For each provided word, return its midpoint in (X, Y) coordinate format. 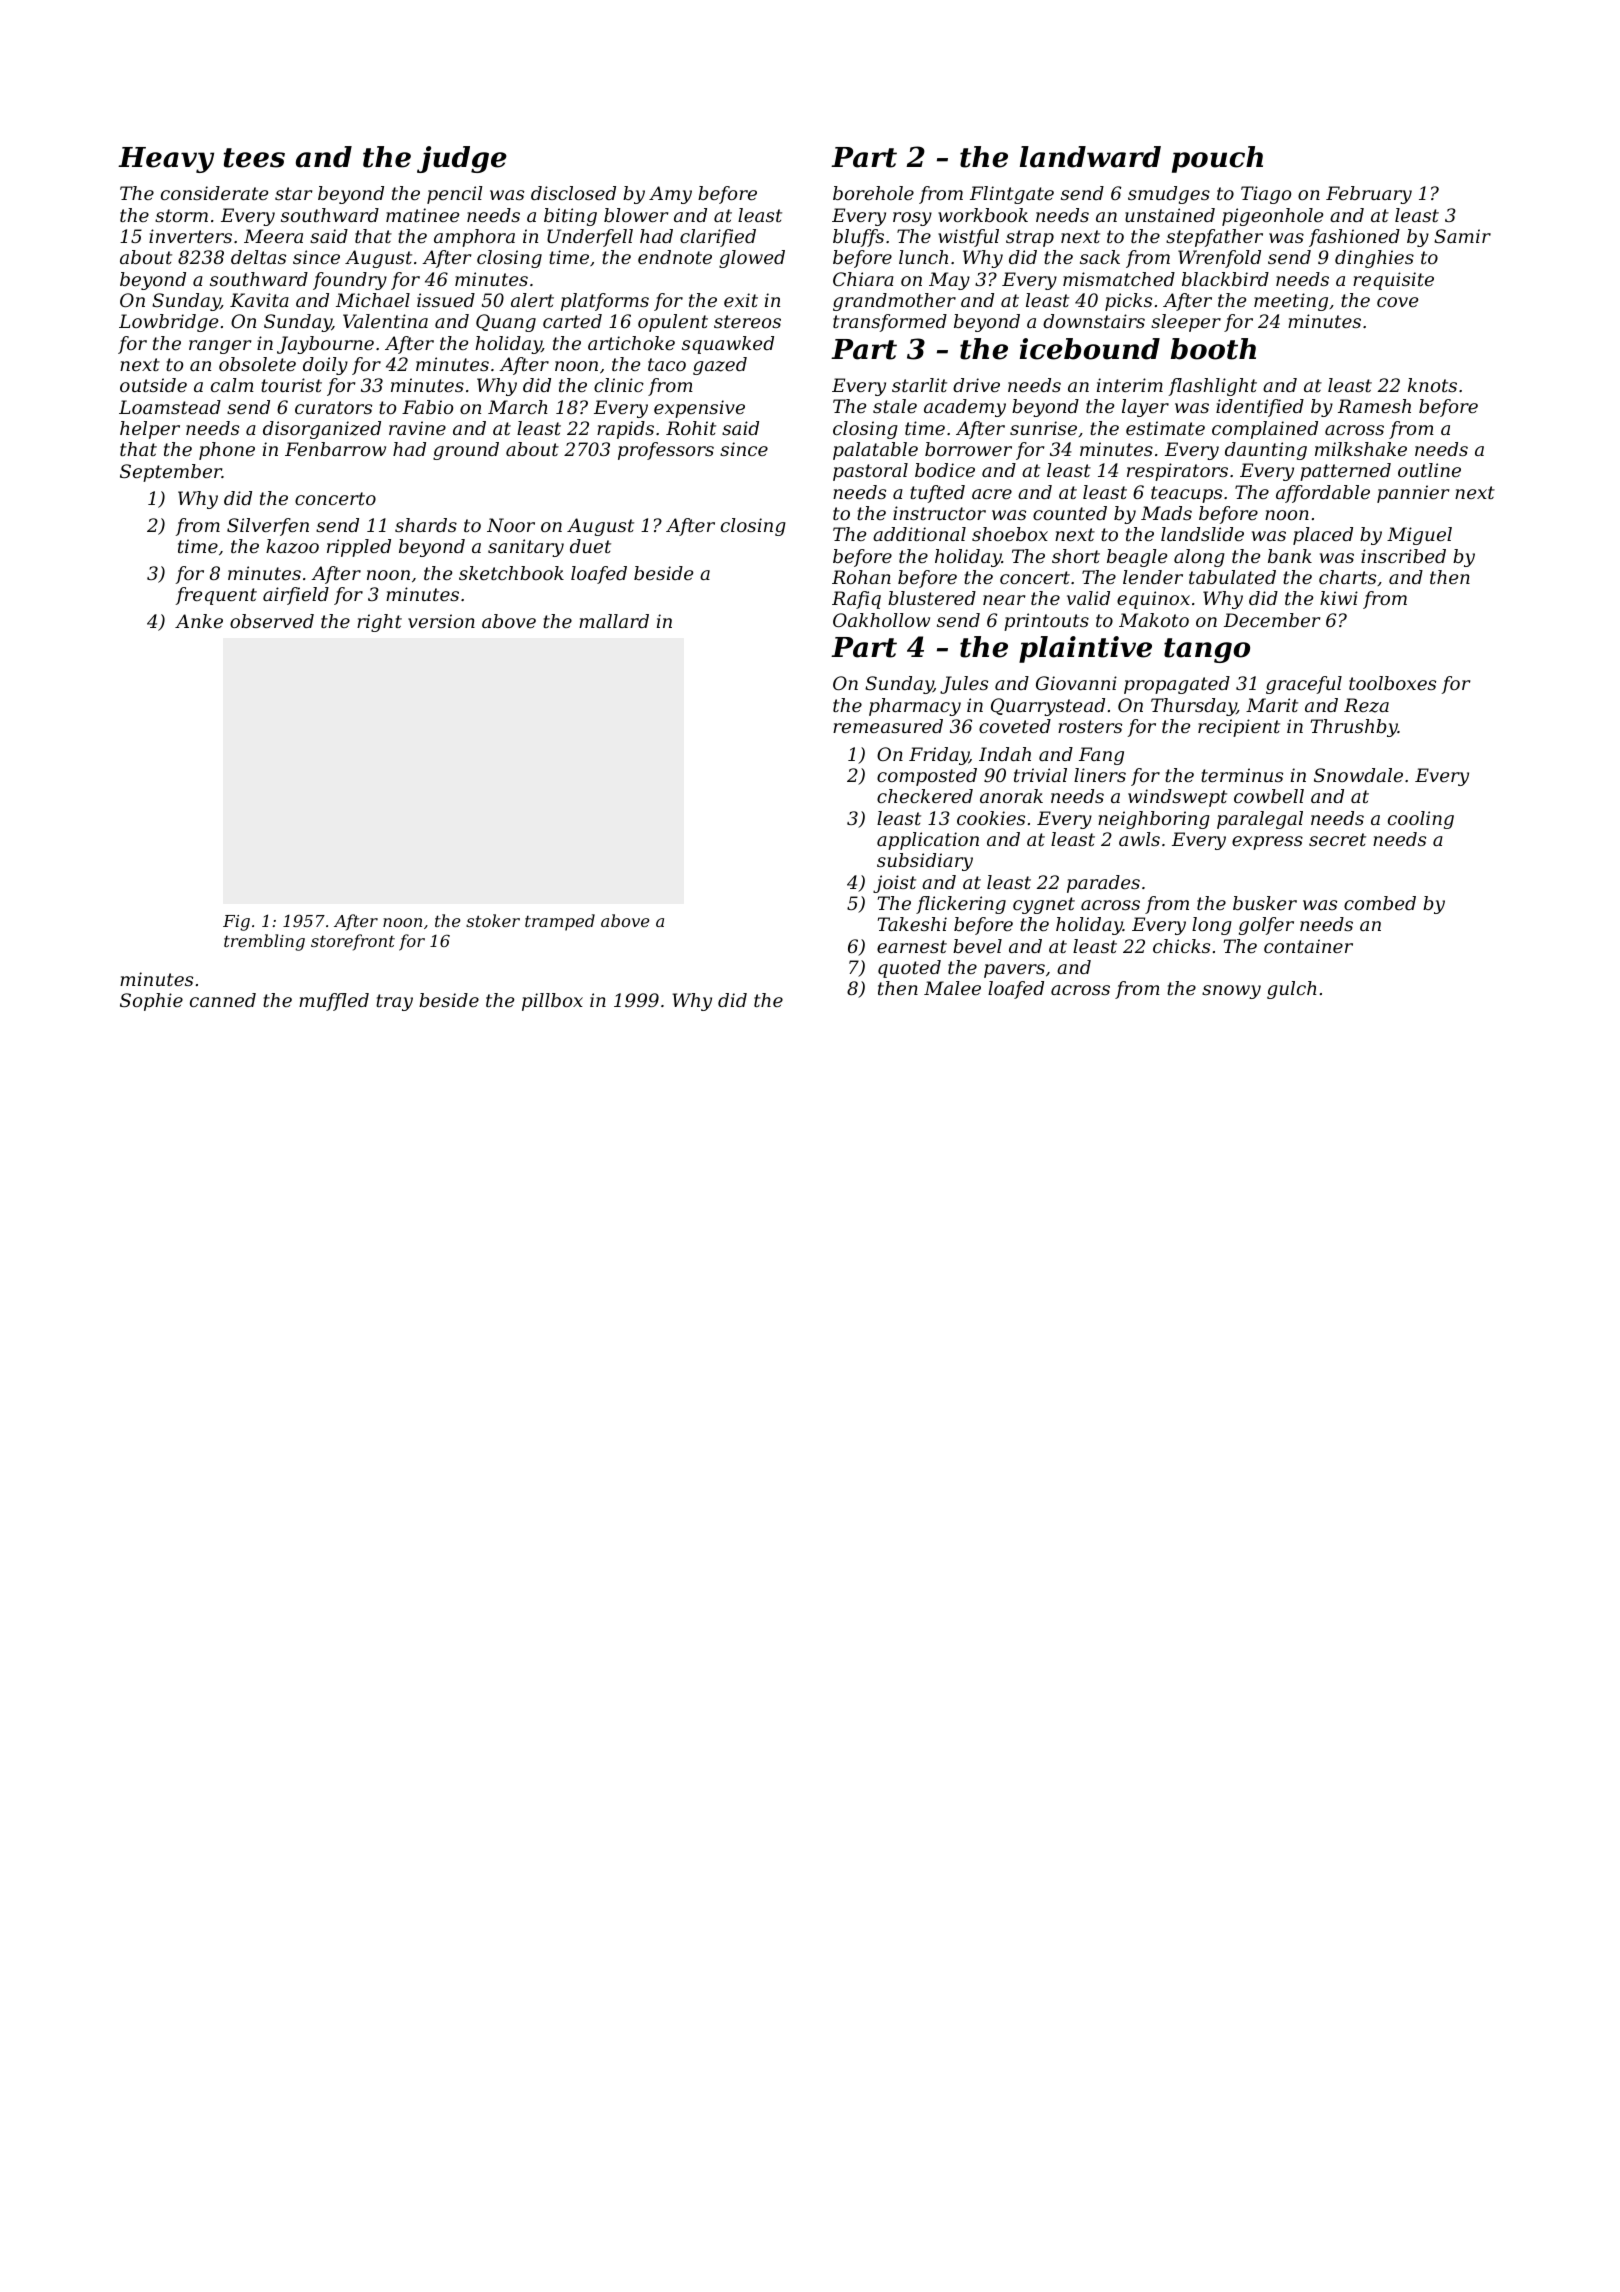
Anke (199, 621)
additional (919, 534)
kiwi (1339, 598)
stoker (493, 920)
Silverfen (268, 527)
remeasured (888, 726)
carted (572, 321)
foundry (350, 281)
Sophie (151, 1002)
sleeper (1186, 323)
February (1369, 195)
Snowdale (1358, 775)
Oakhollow (881, 620)
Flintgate (1012, 195)
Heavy (166, 160)
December (1272, 620)
